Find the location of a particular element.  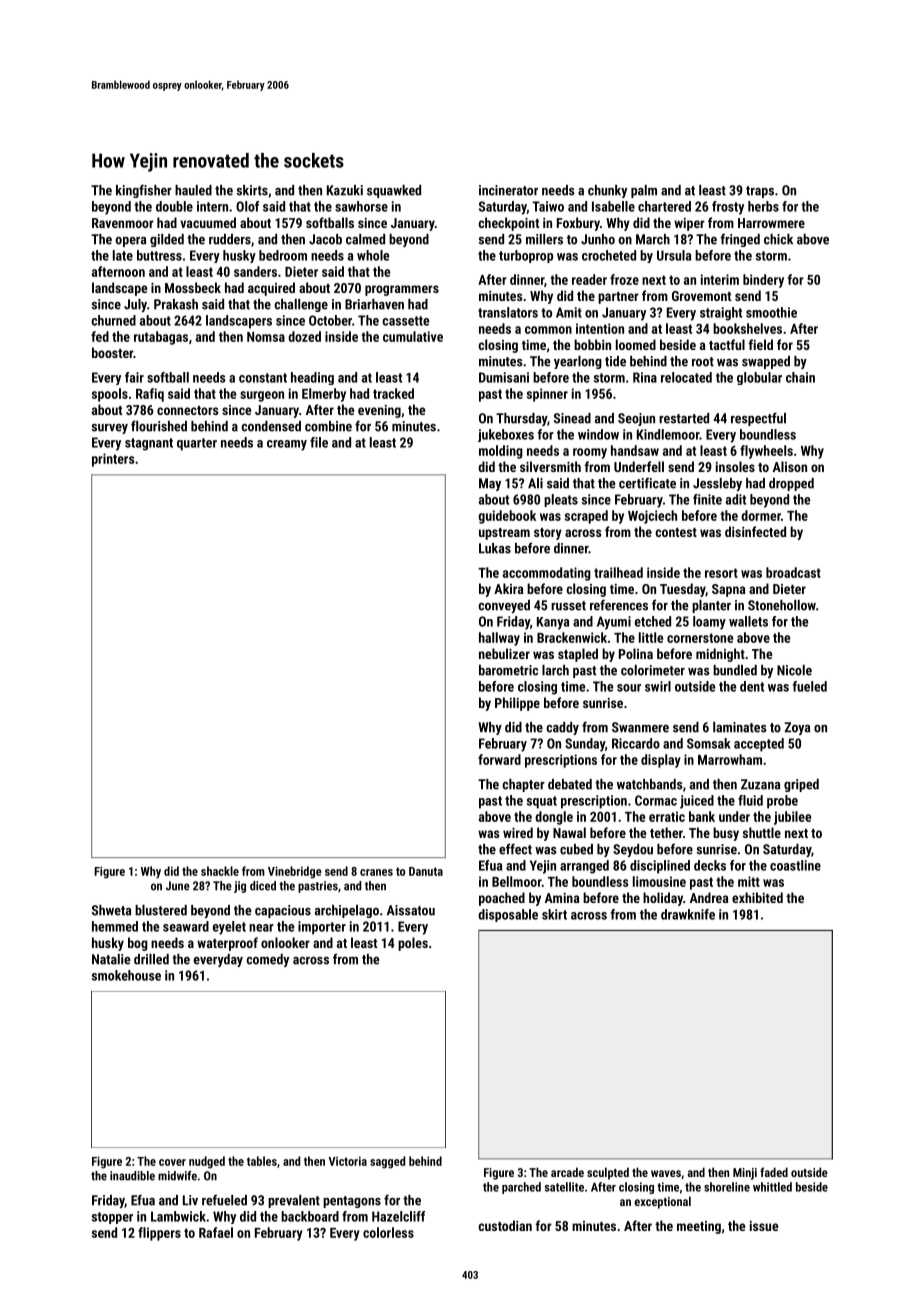

Alison is located at coordinates (790, 466).
